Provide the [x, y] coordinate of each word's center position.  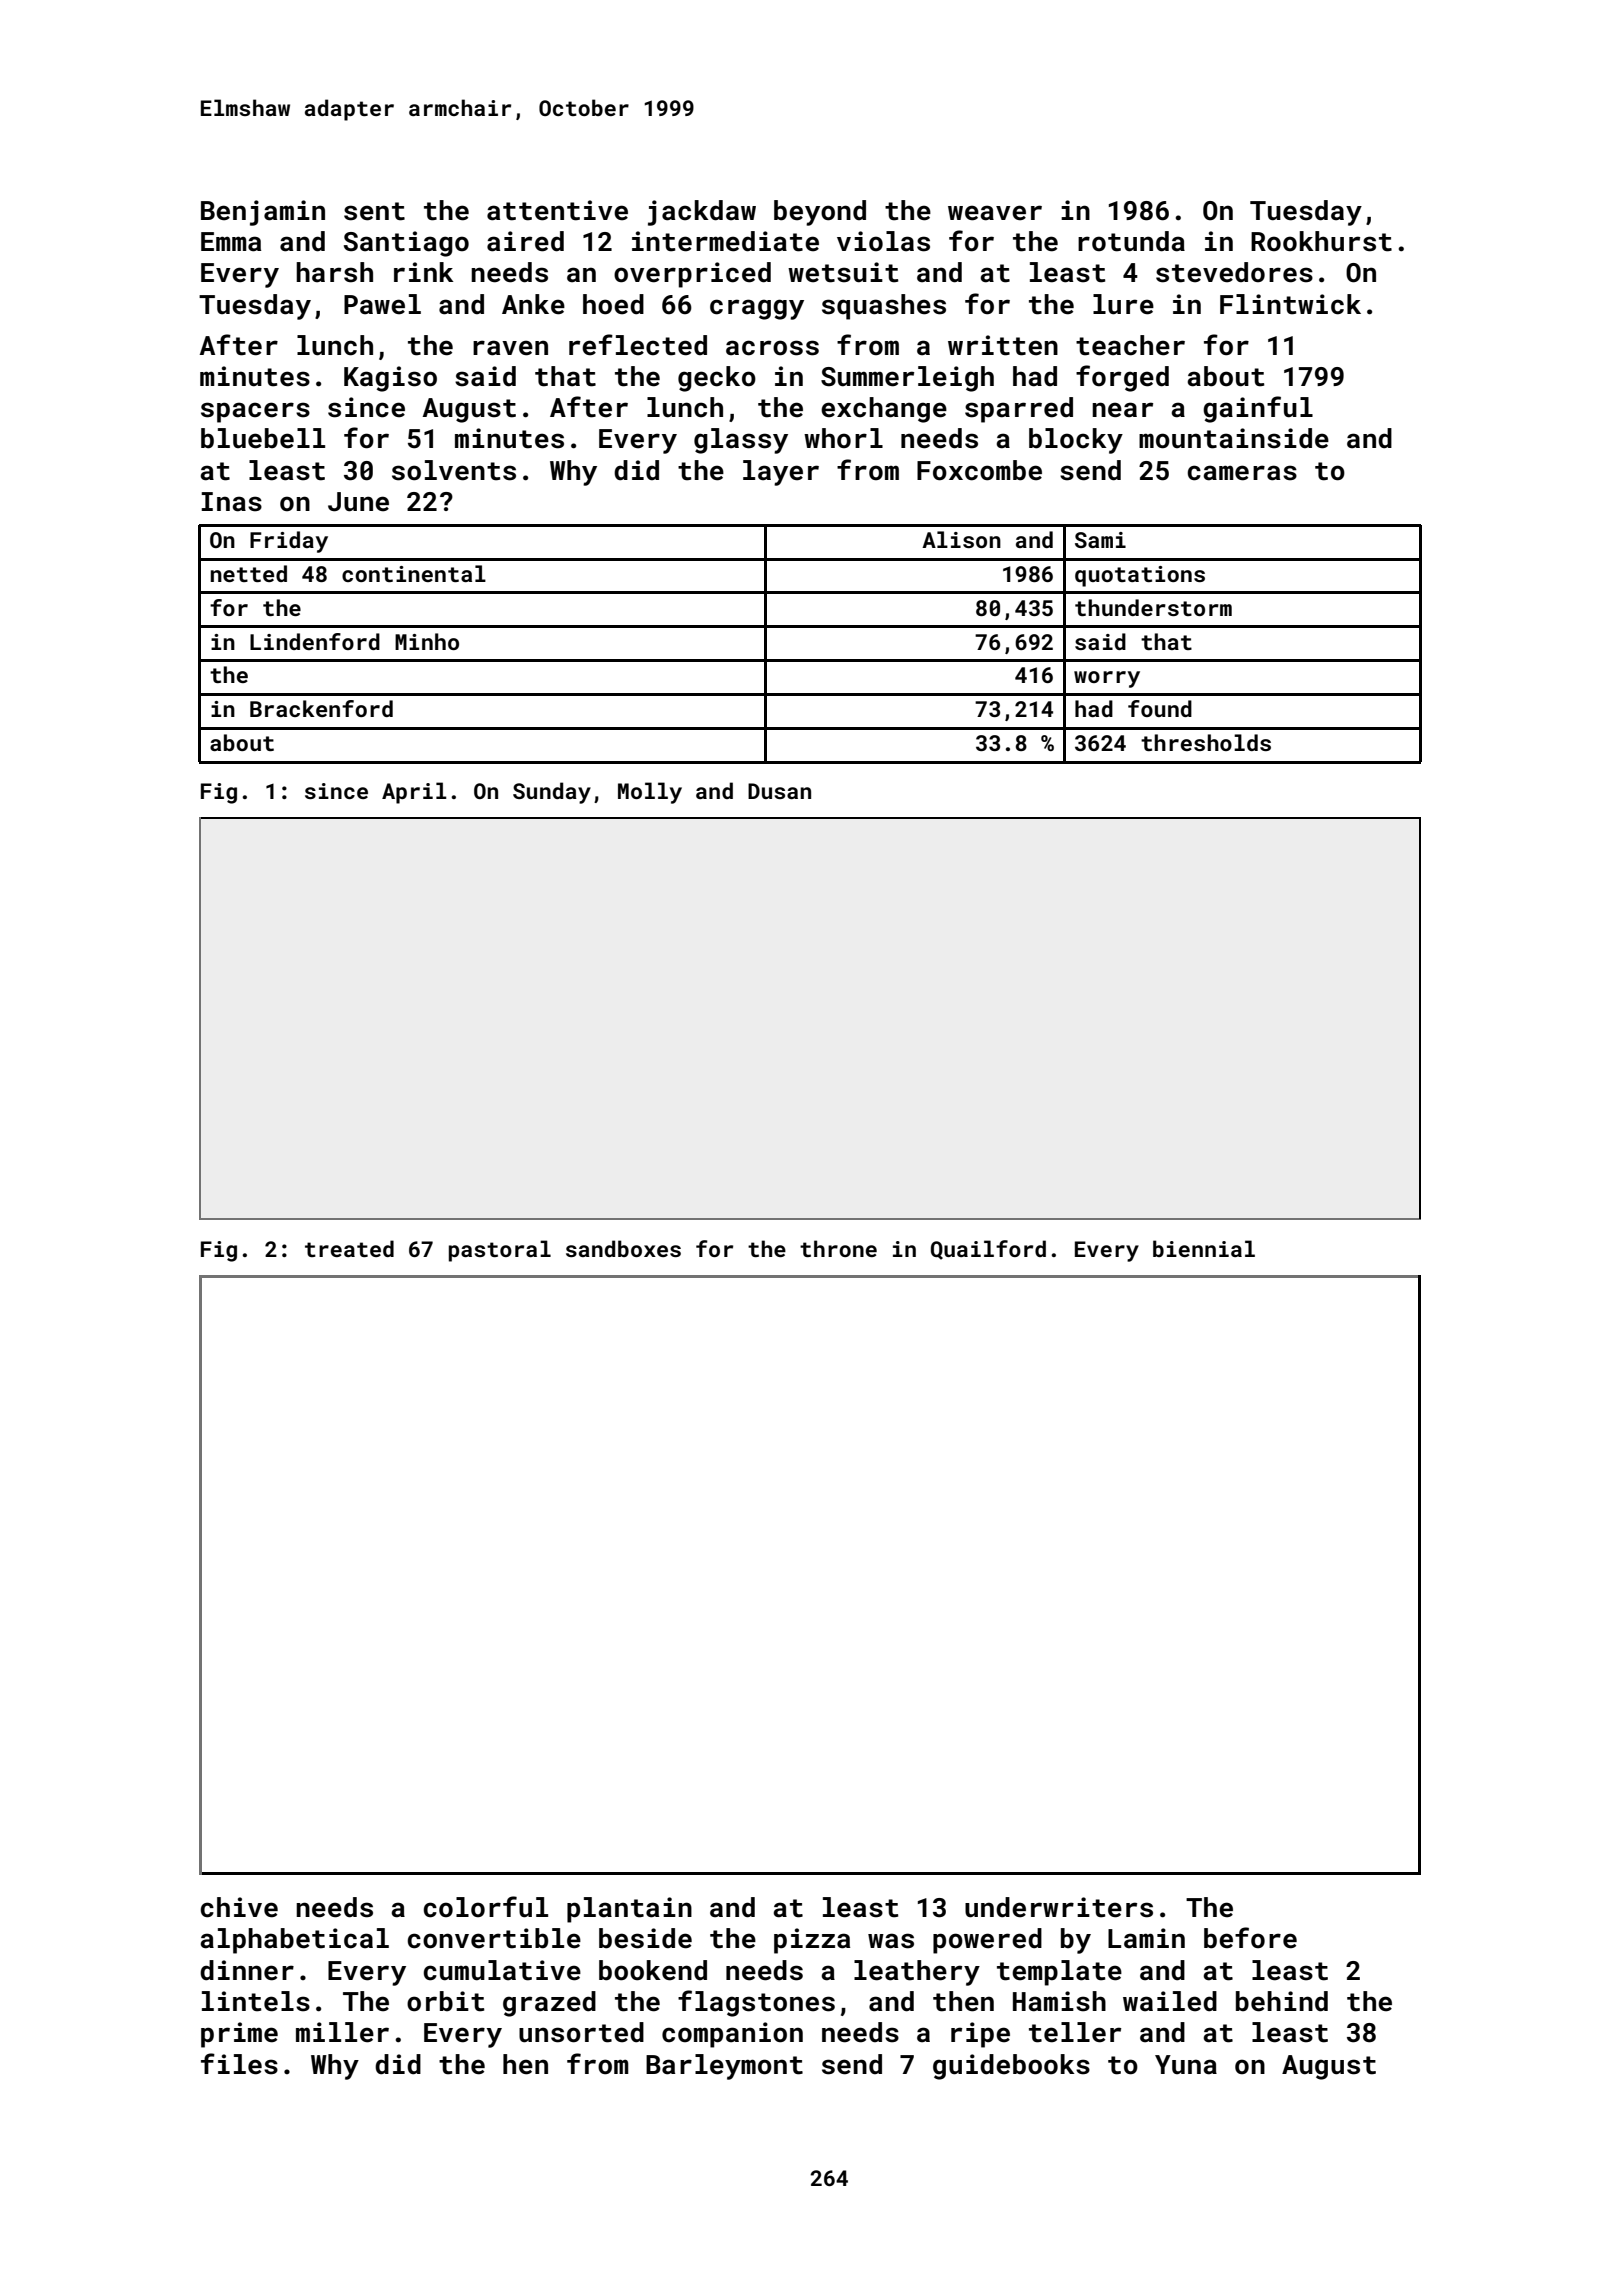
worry [1107, 679]
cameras [1242, 473]
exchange [884, 410]
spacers [255, 412]
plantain [629, 1910]
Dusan [779, 791]
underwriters [1059, 1907]
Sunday [552, 793]
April [414, 793]
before [1250, 1938]
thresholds [1206, 742]
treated [349, 1248]
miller [342, 2032]
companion [732, 2035]
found [1160, 708]
